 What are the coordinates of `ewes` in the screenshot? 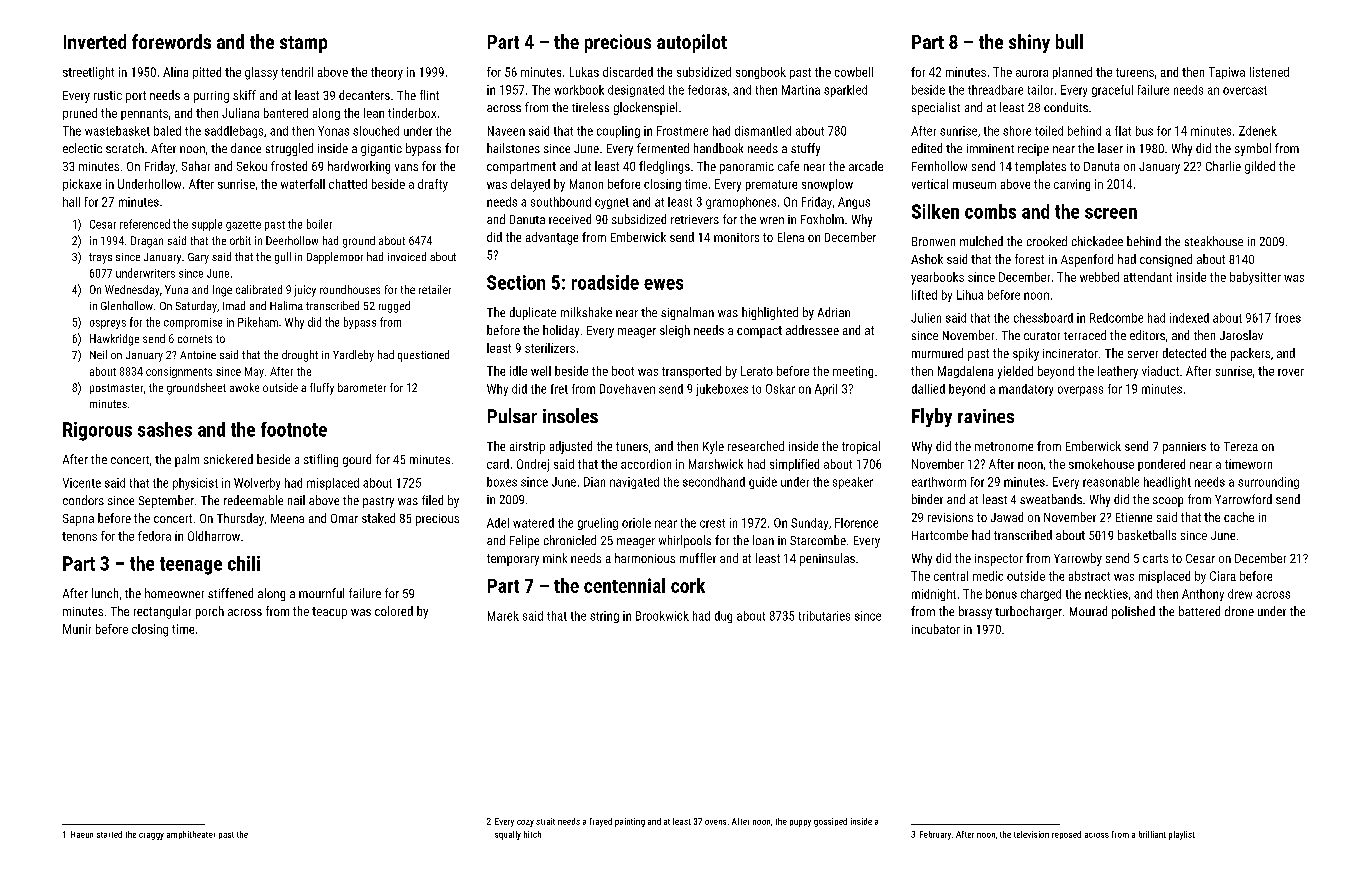 It's located at (663, 284).
